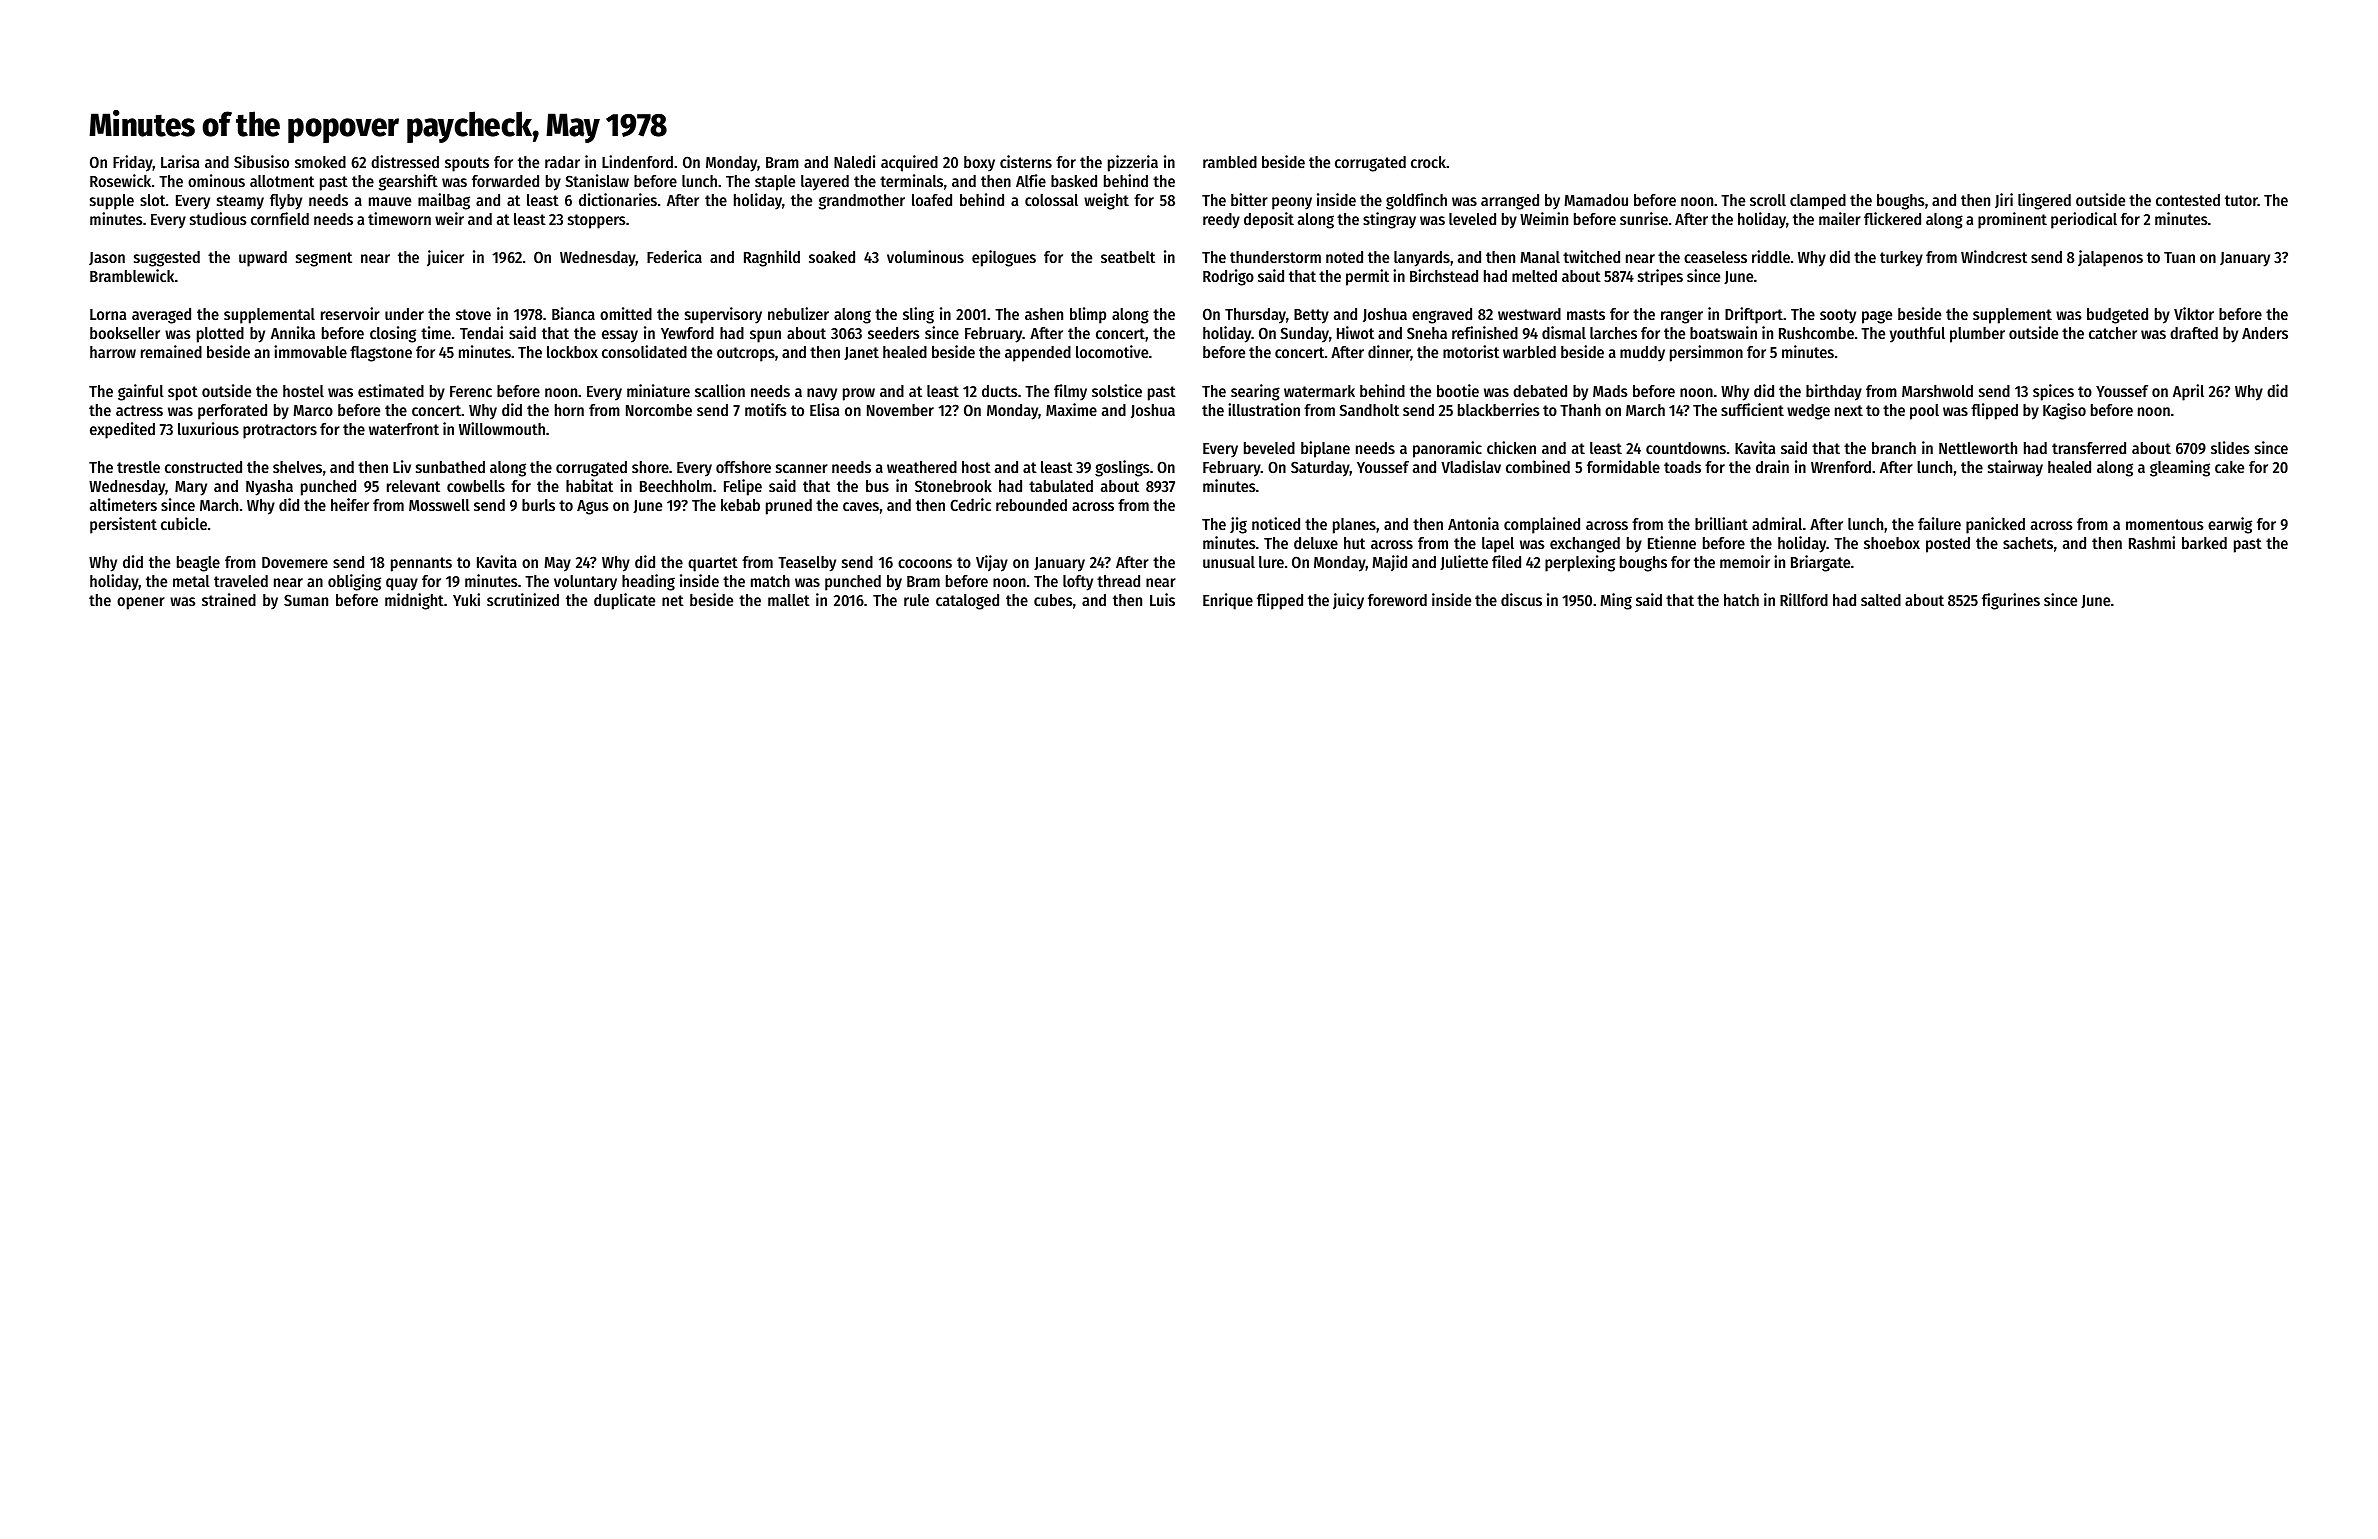 The image size is (2378, 1539). I want to click on Bianca, so click(573, 313).
